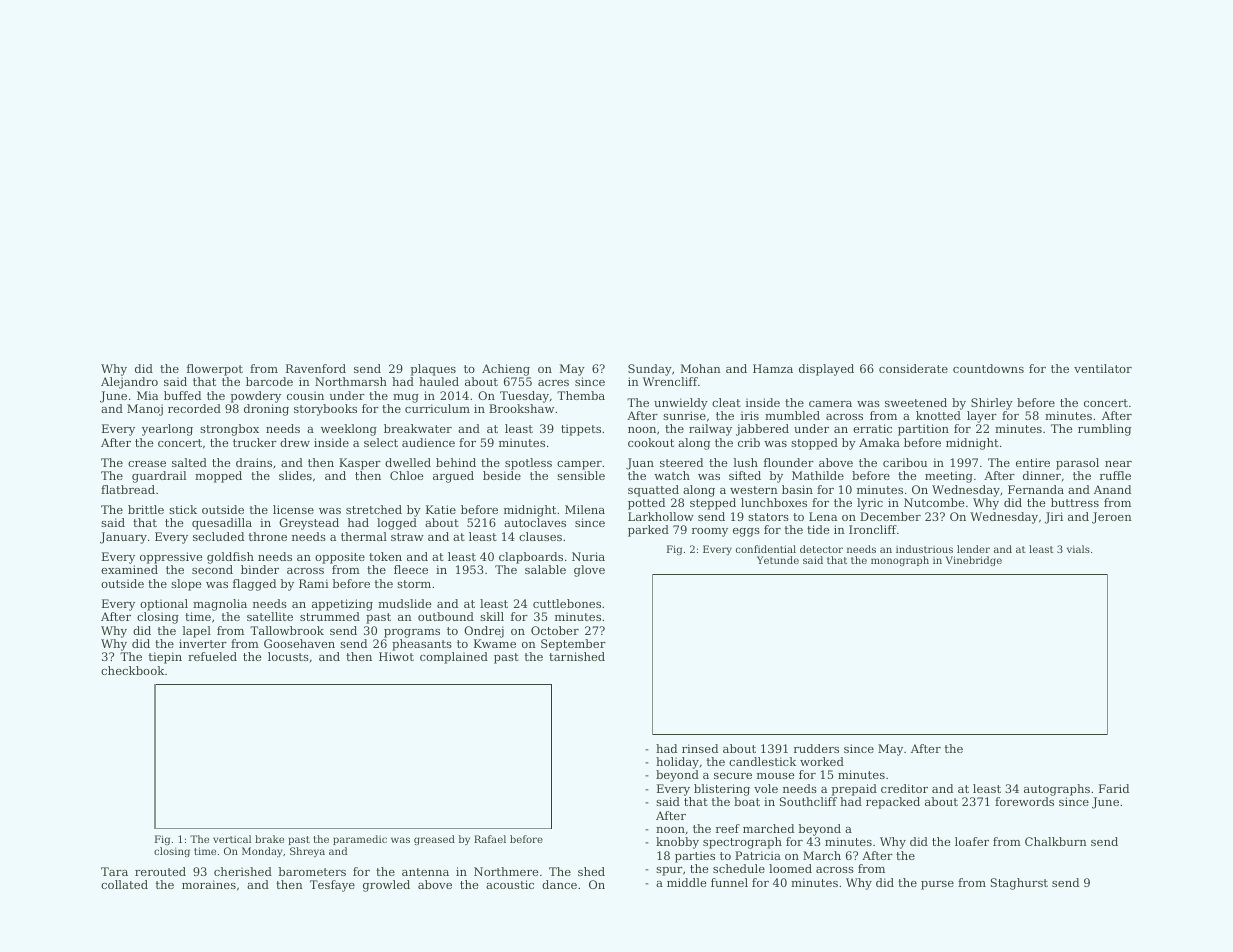 The height and width of the document is (952, 1233). Describe the element at coordinates (167, 430) in the document. I see `yearlong` at that location.
